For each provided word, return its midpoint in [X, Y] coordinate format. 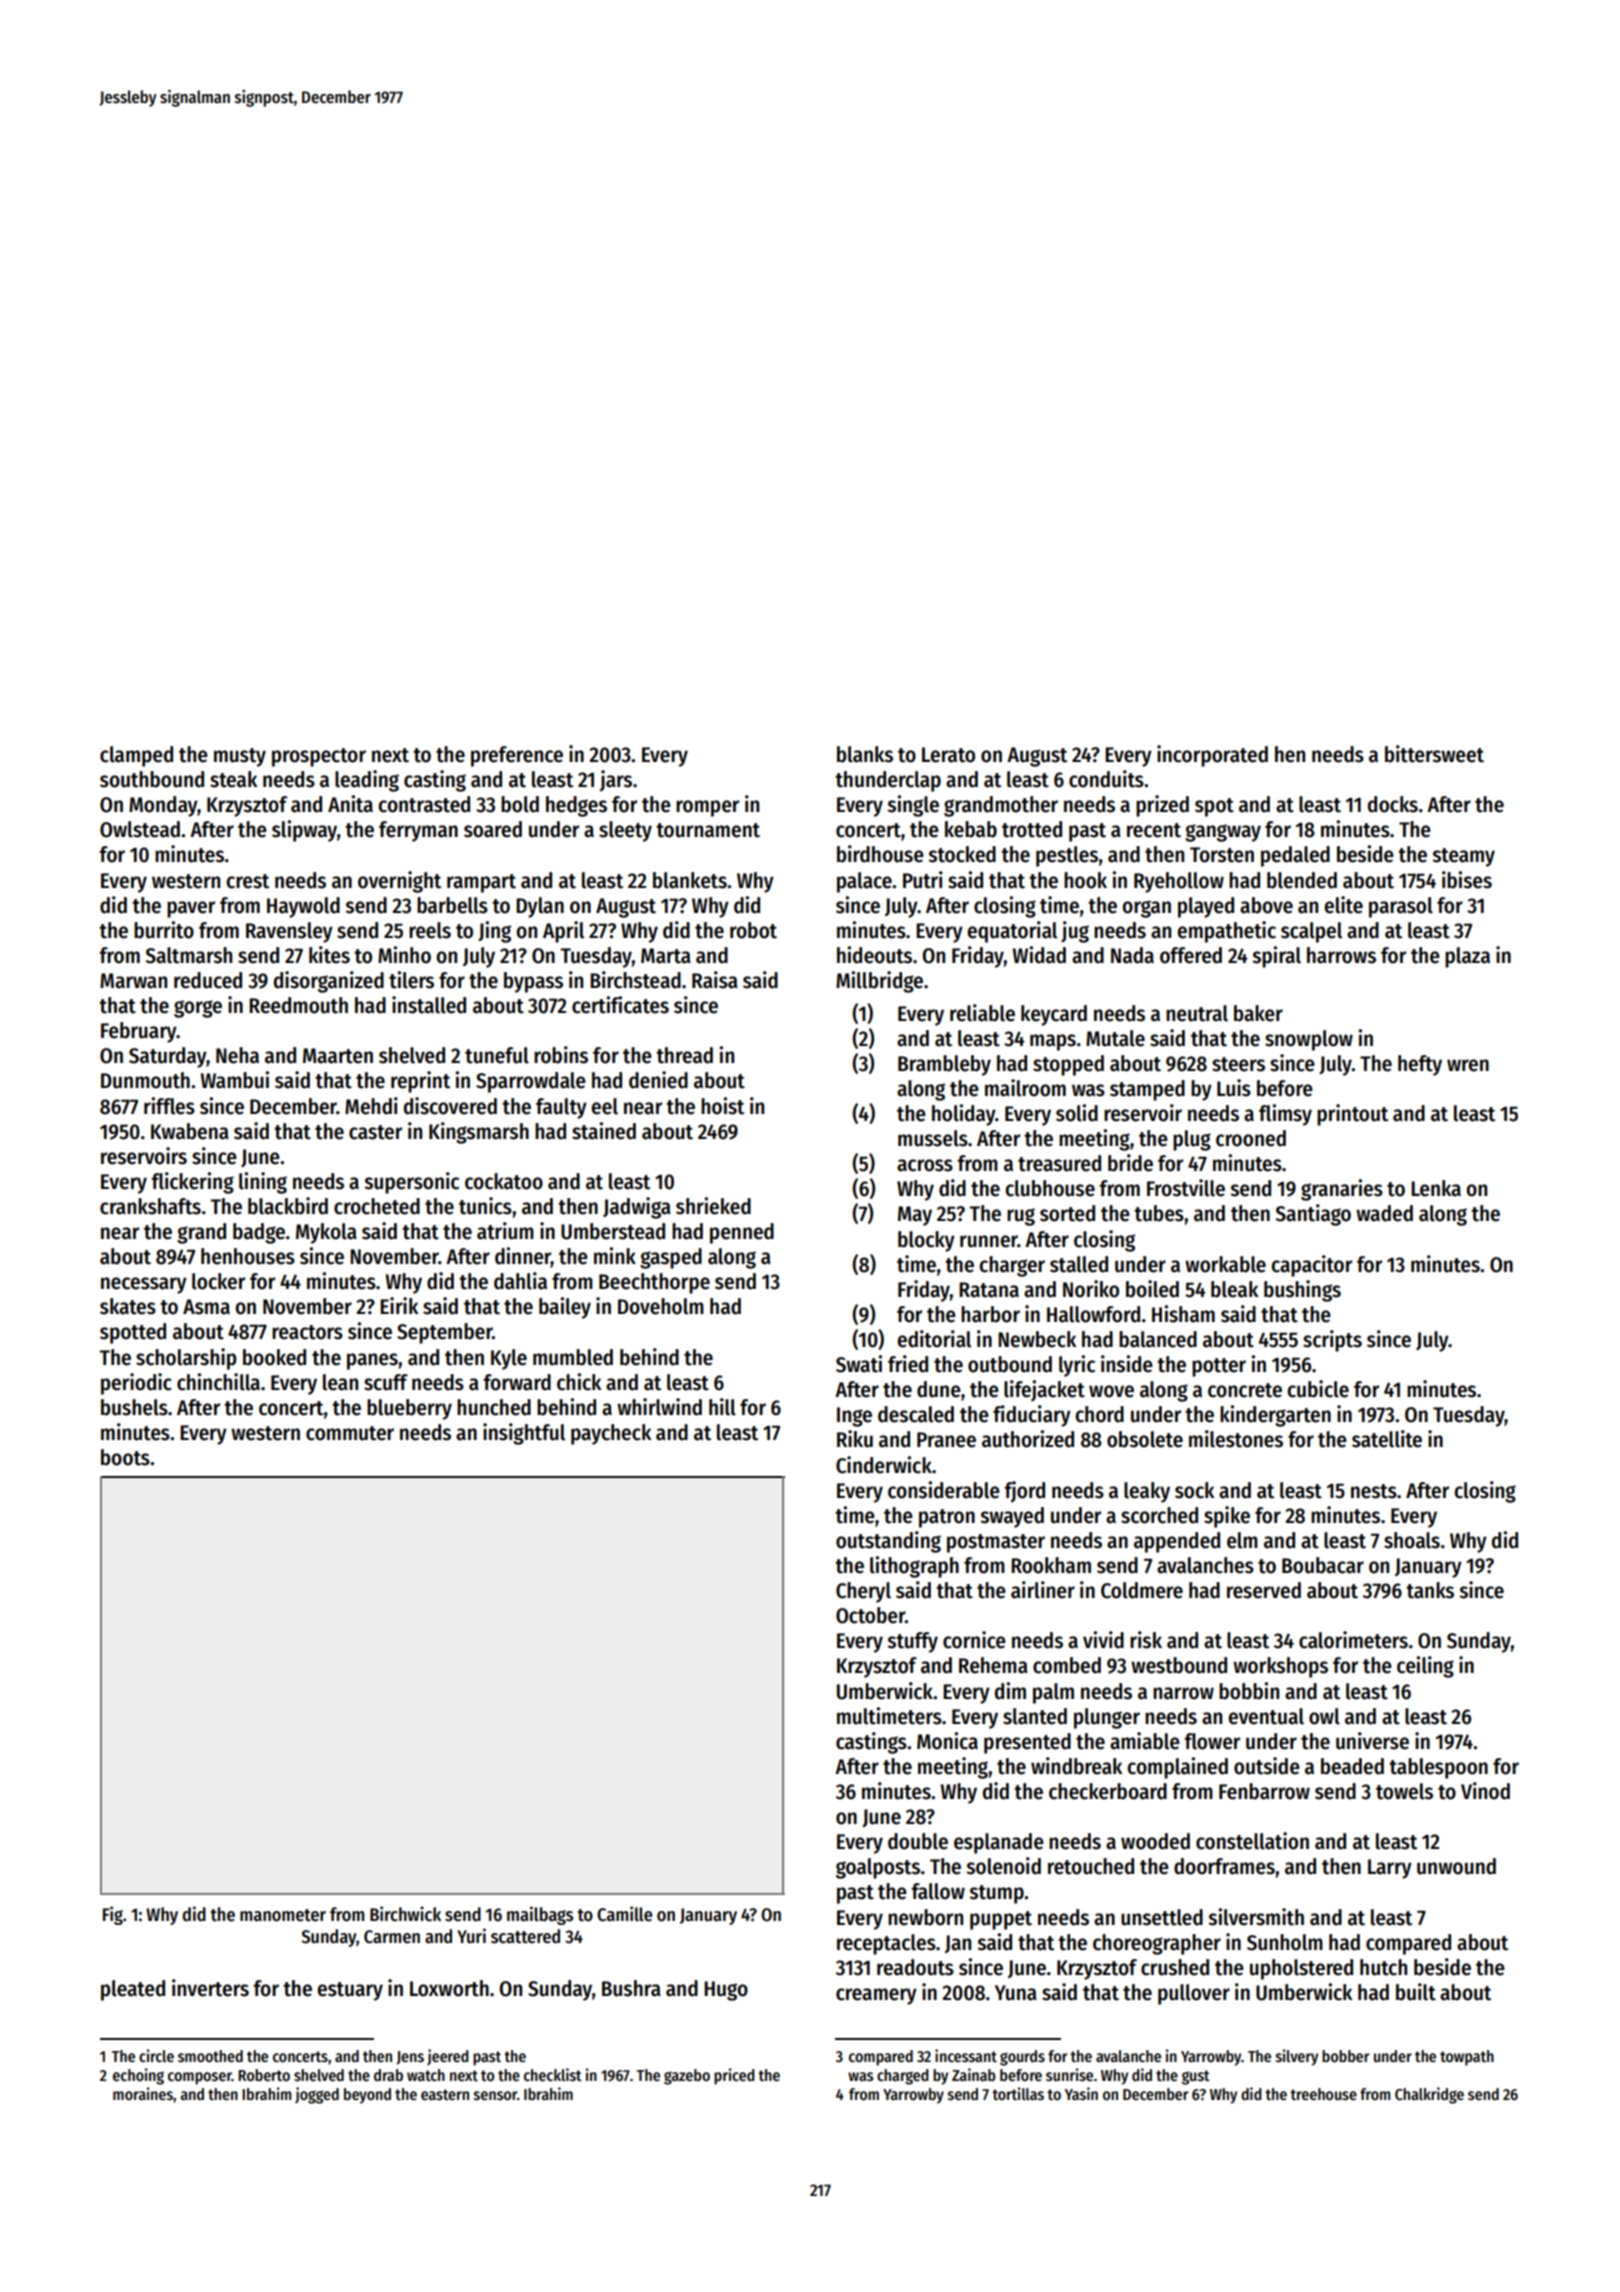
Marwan [133, 981]
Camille [624, 1914]
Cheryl [863, 1592]
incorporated [1212, 756]
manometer [283, 1915]
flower [1212, 1741]
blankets [690, 880]
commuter [350, 1433]
